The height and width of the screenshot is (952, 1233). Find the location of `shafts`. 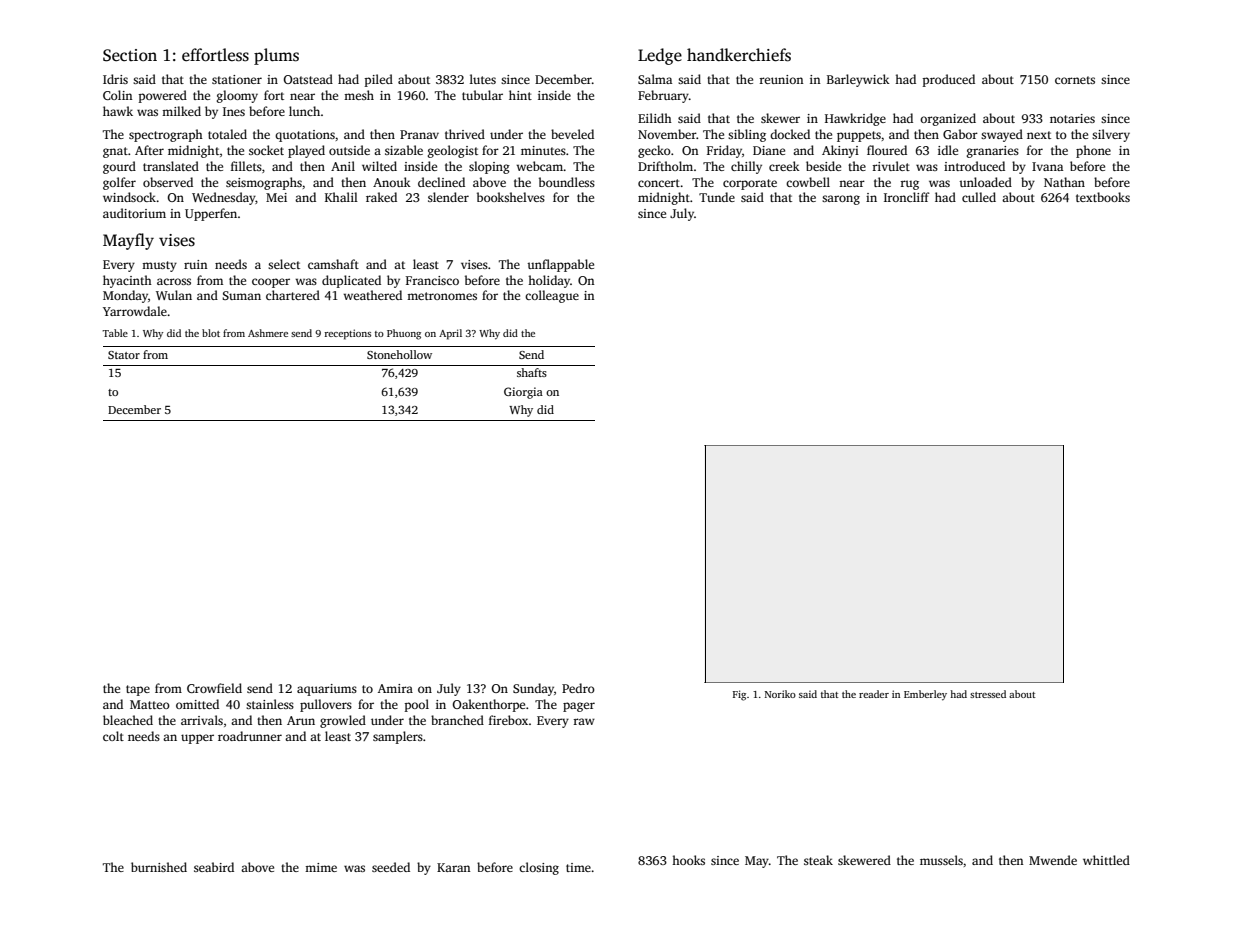

shafts is located at coordinates (532, 372).
